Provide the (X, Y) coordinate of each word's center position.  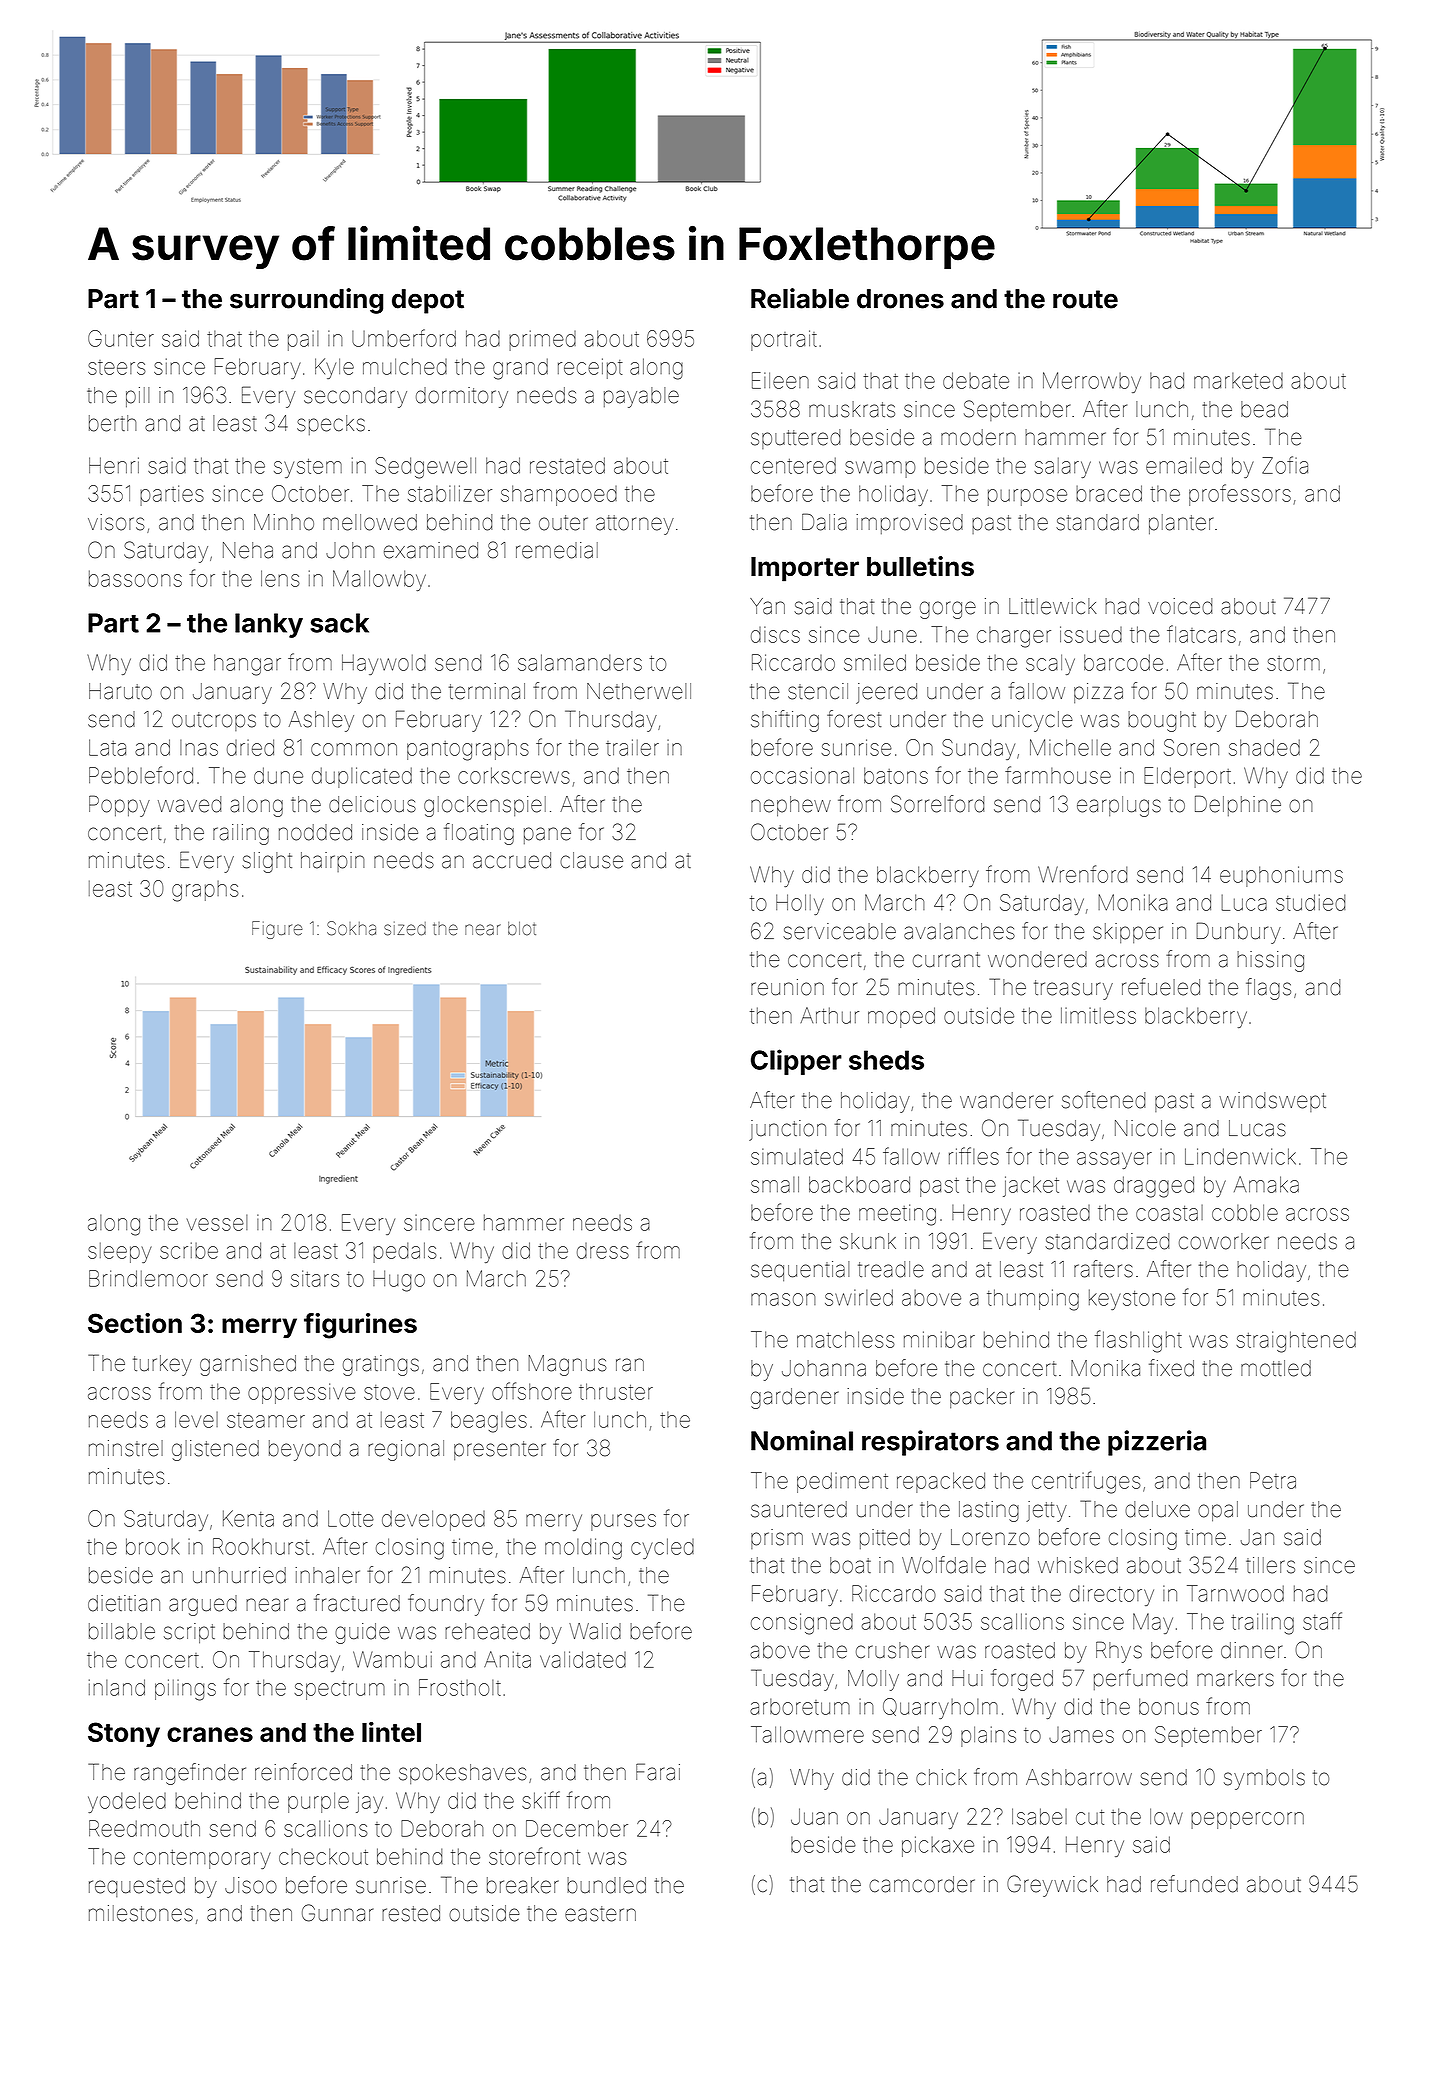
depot (428, 301)
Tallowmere (807, 1734)
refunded (1194, 1884)
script (189, 1633)
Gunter (121, 338)
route (1085, 299)
